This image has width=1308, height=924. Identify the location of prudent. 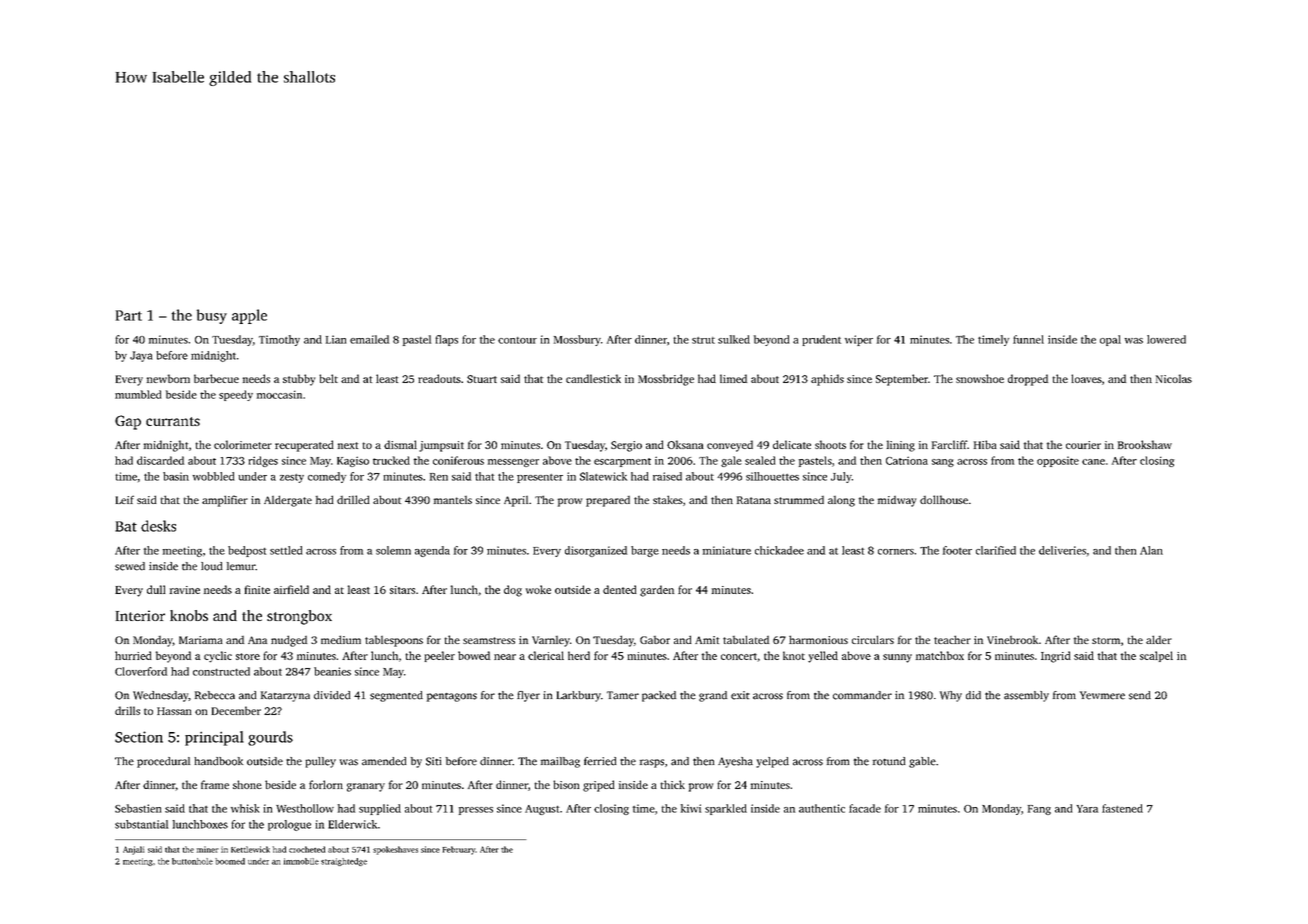
(821, 340).
